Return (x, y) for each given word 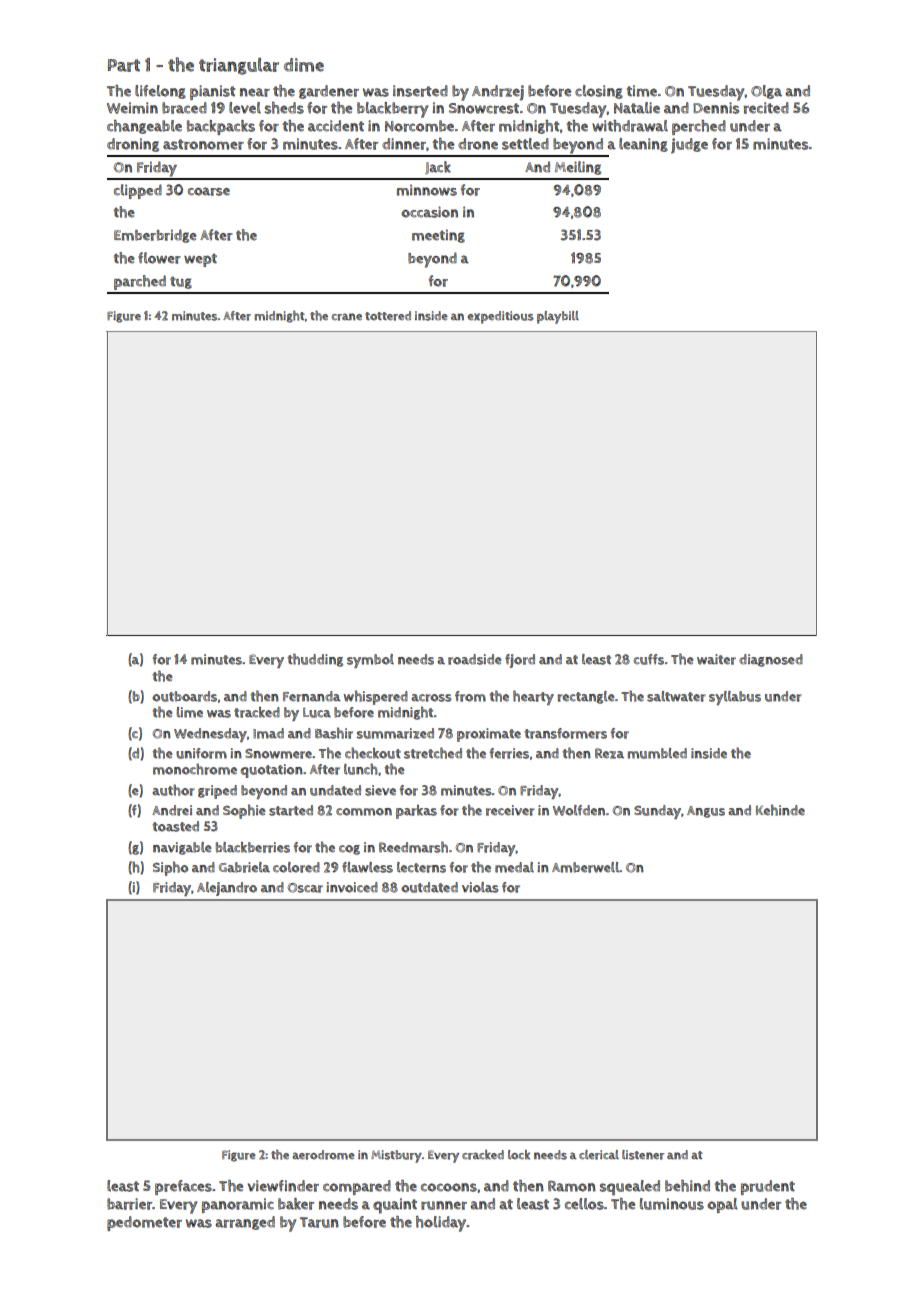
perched (699, 127)
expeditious (500, 317)
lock (519, 1155)
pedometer (144, 1223)
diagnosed (771, 660)
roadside (475, 659)
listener (643, 1155)
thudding (315, 660)
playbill (558, 317)
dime (304, 65)
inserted (420, 91)
